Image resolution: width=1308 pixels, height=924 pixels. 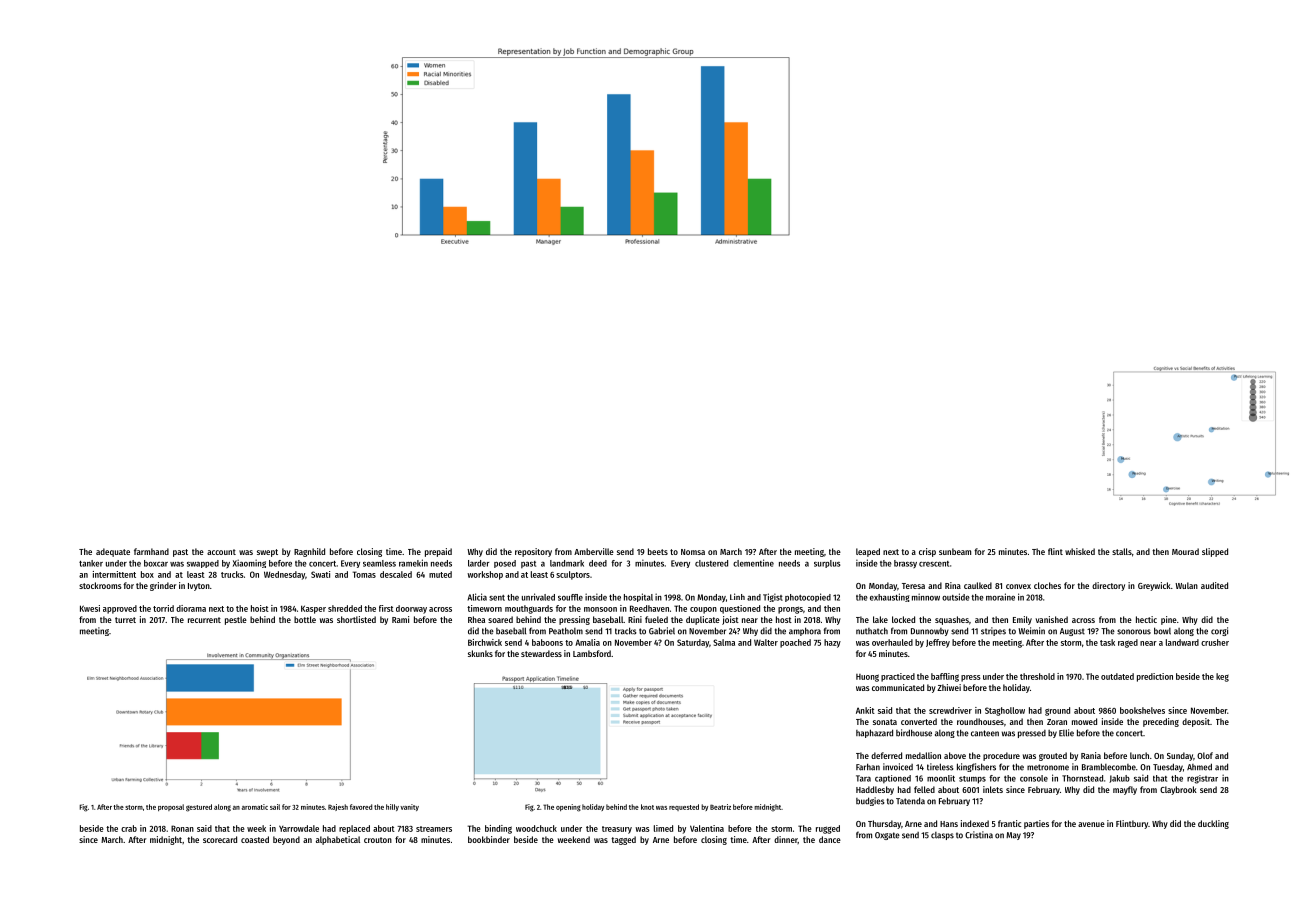 I want to click on Wulan, so click(x=1186, y=585).
